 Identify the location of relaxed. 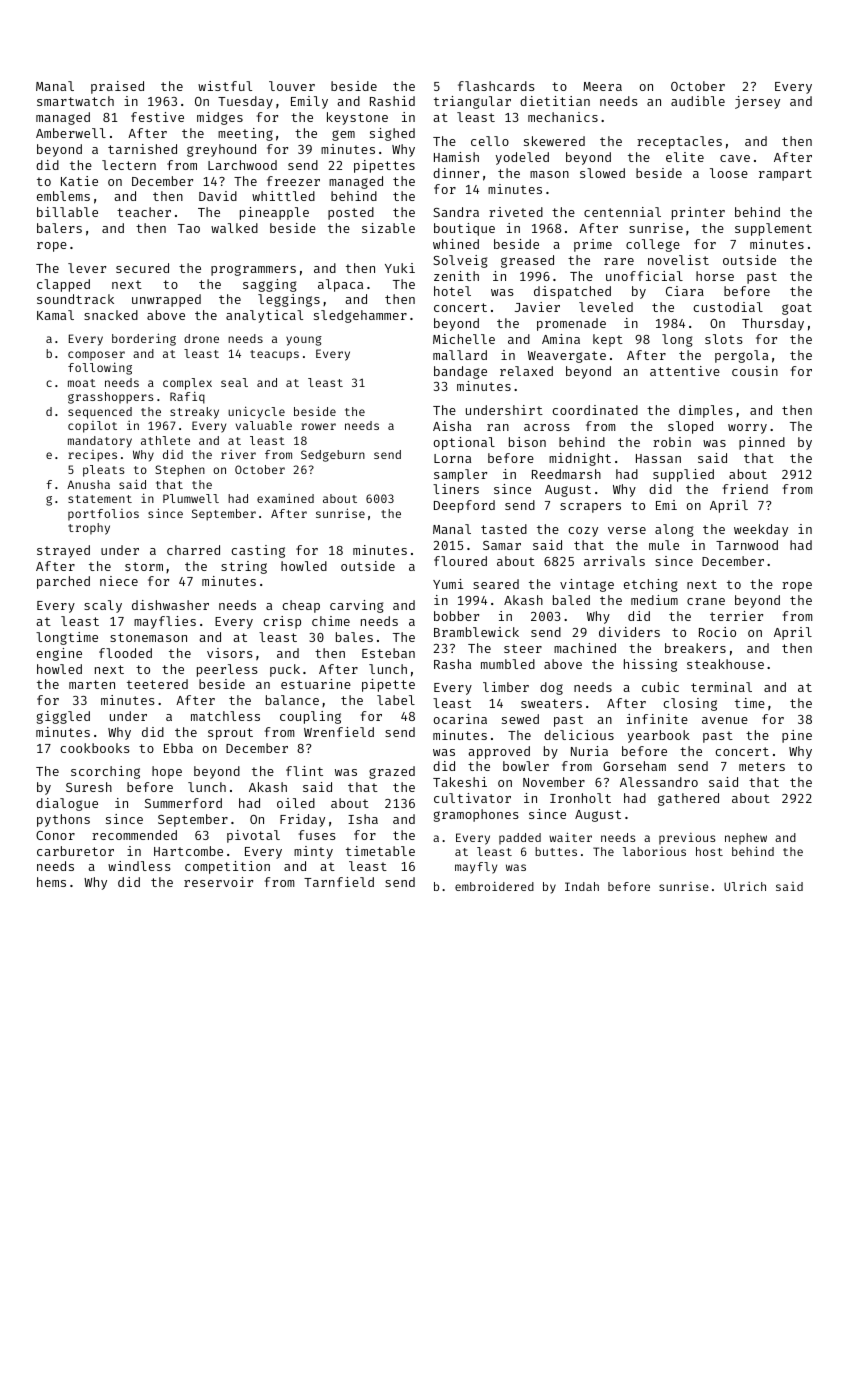
(526, 371).
